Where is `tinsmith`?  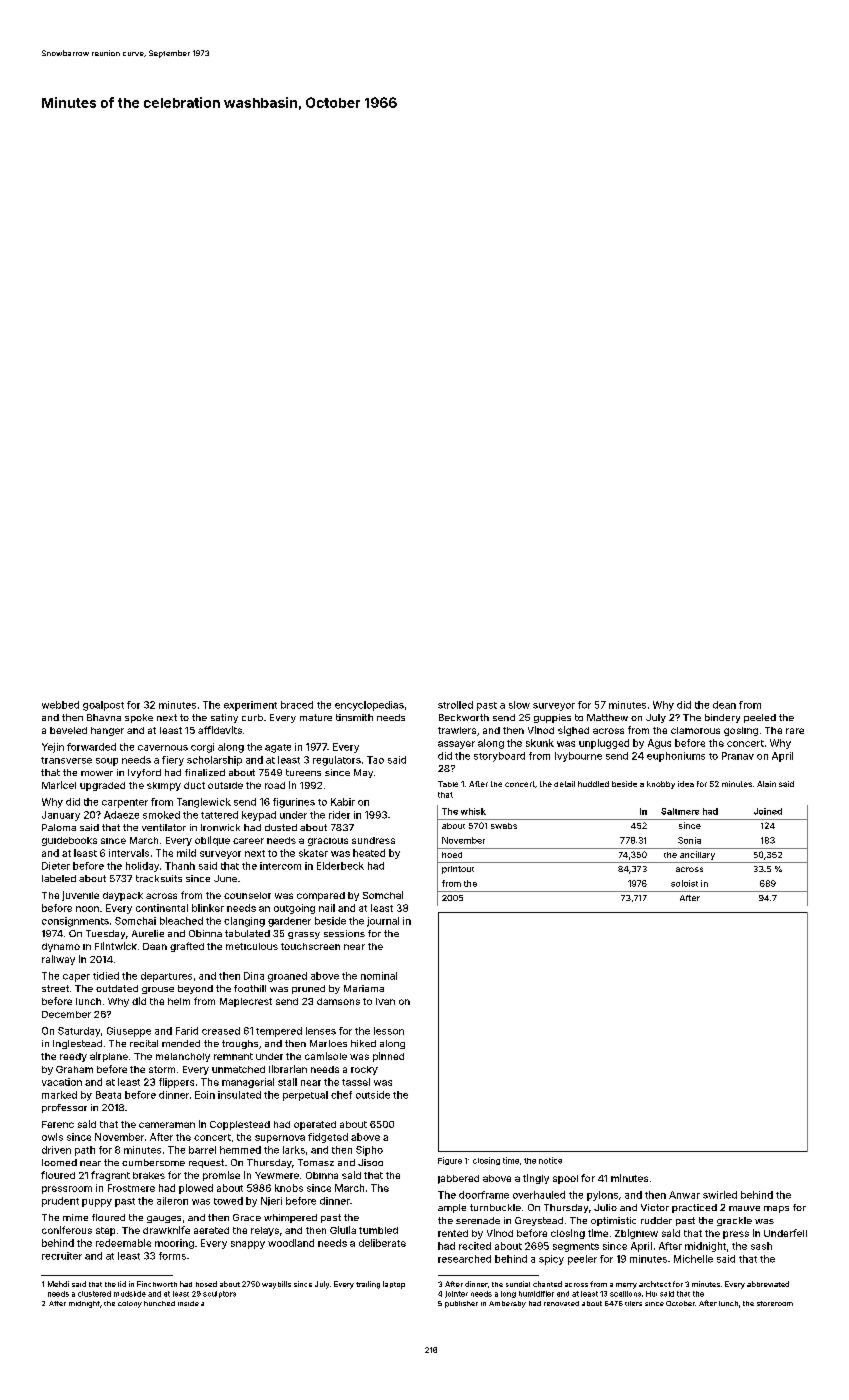
tinsmith is located at coordinates (354, 717).
